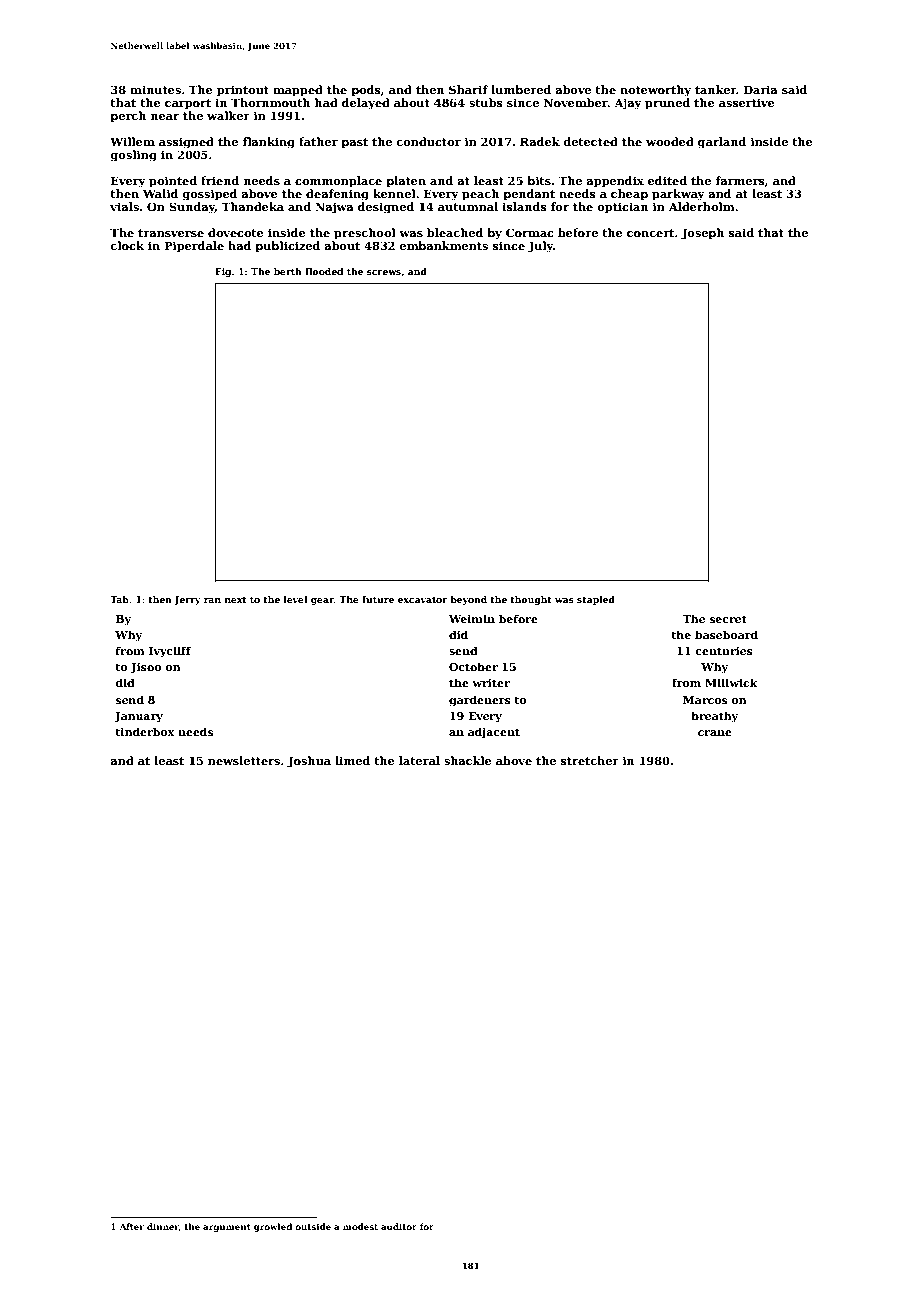 The height and width of the page is (1308, 924). I want to click on breathy, so click(714, 717).
